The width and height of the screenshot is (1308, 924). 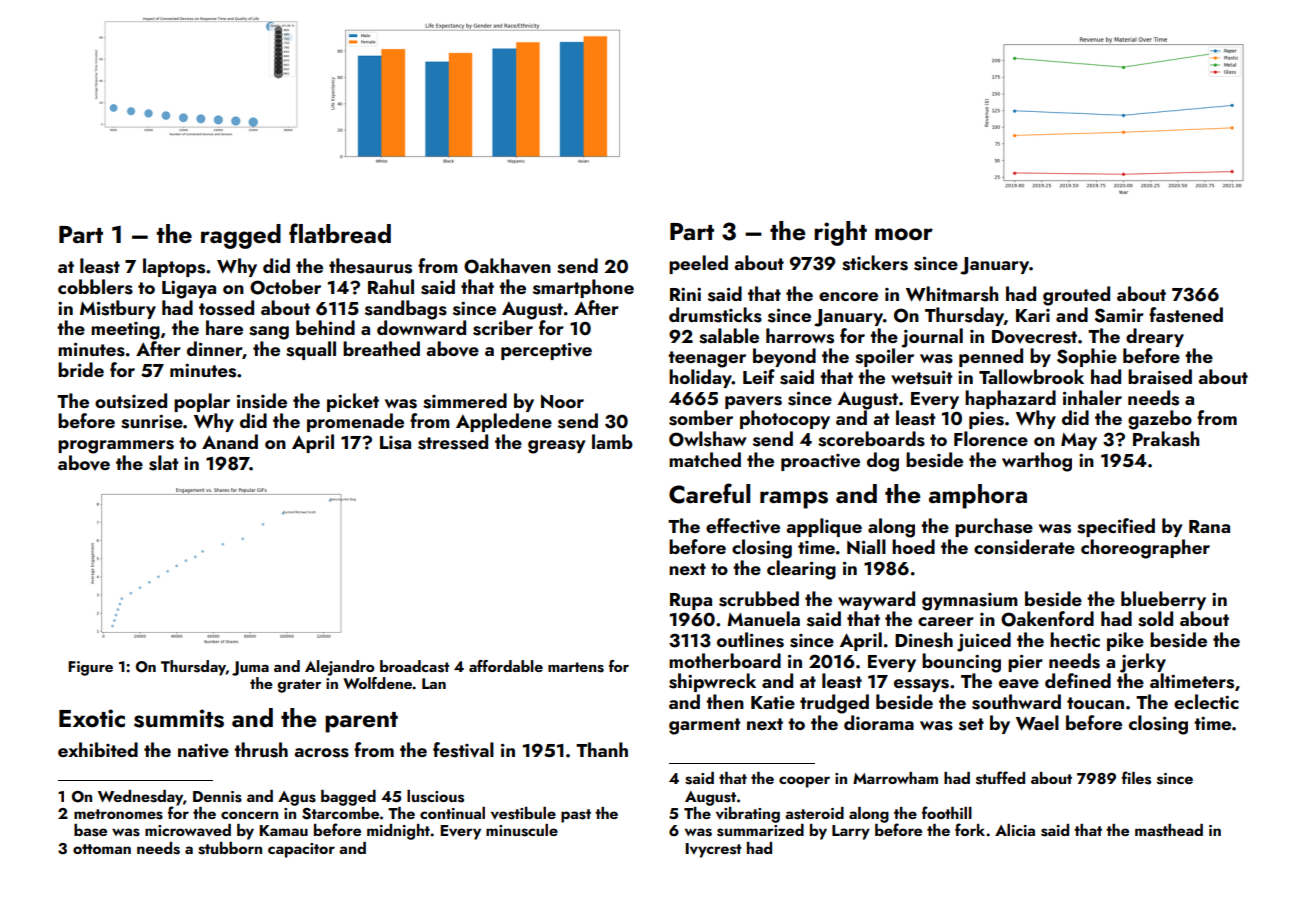 What do you see at coordinates (340, 233) in the screenshot?
I see `flatbread` at bounding box center [340, 233].
